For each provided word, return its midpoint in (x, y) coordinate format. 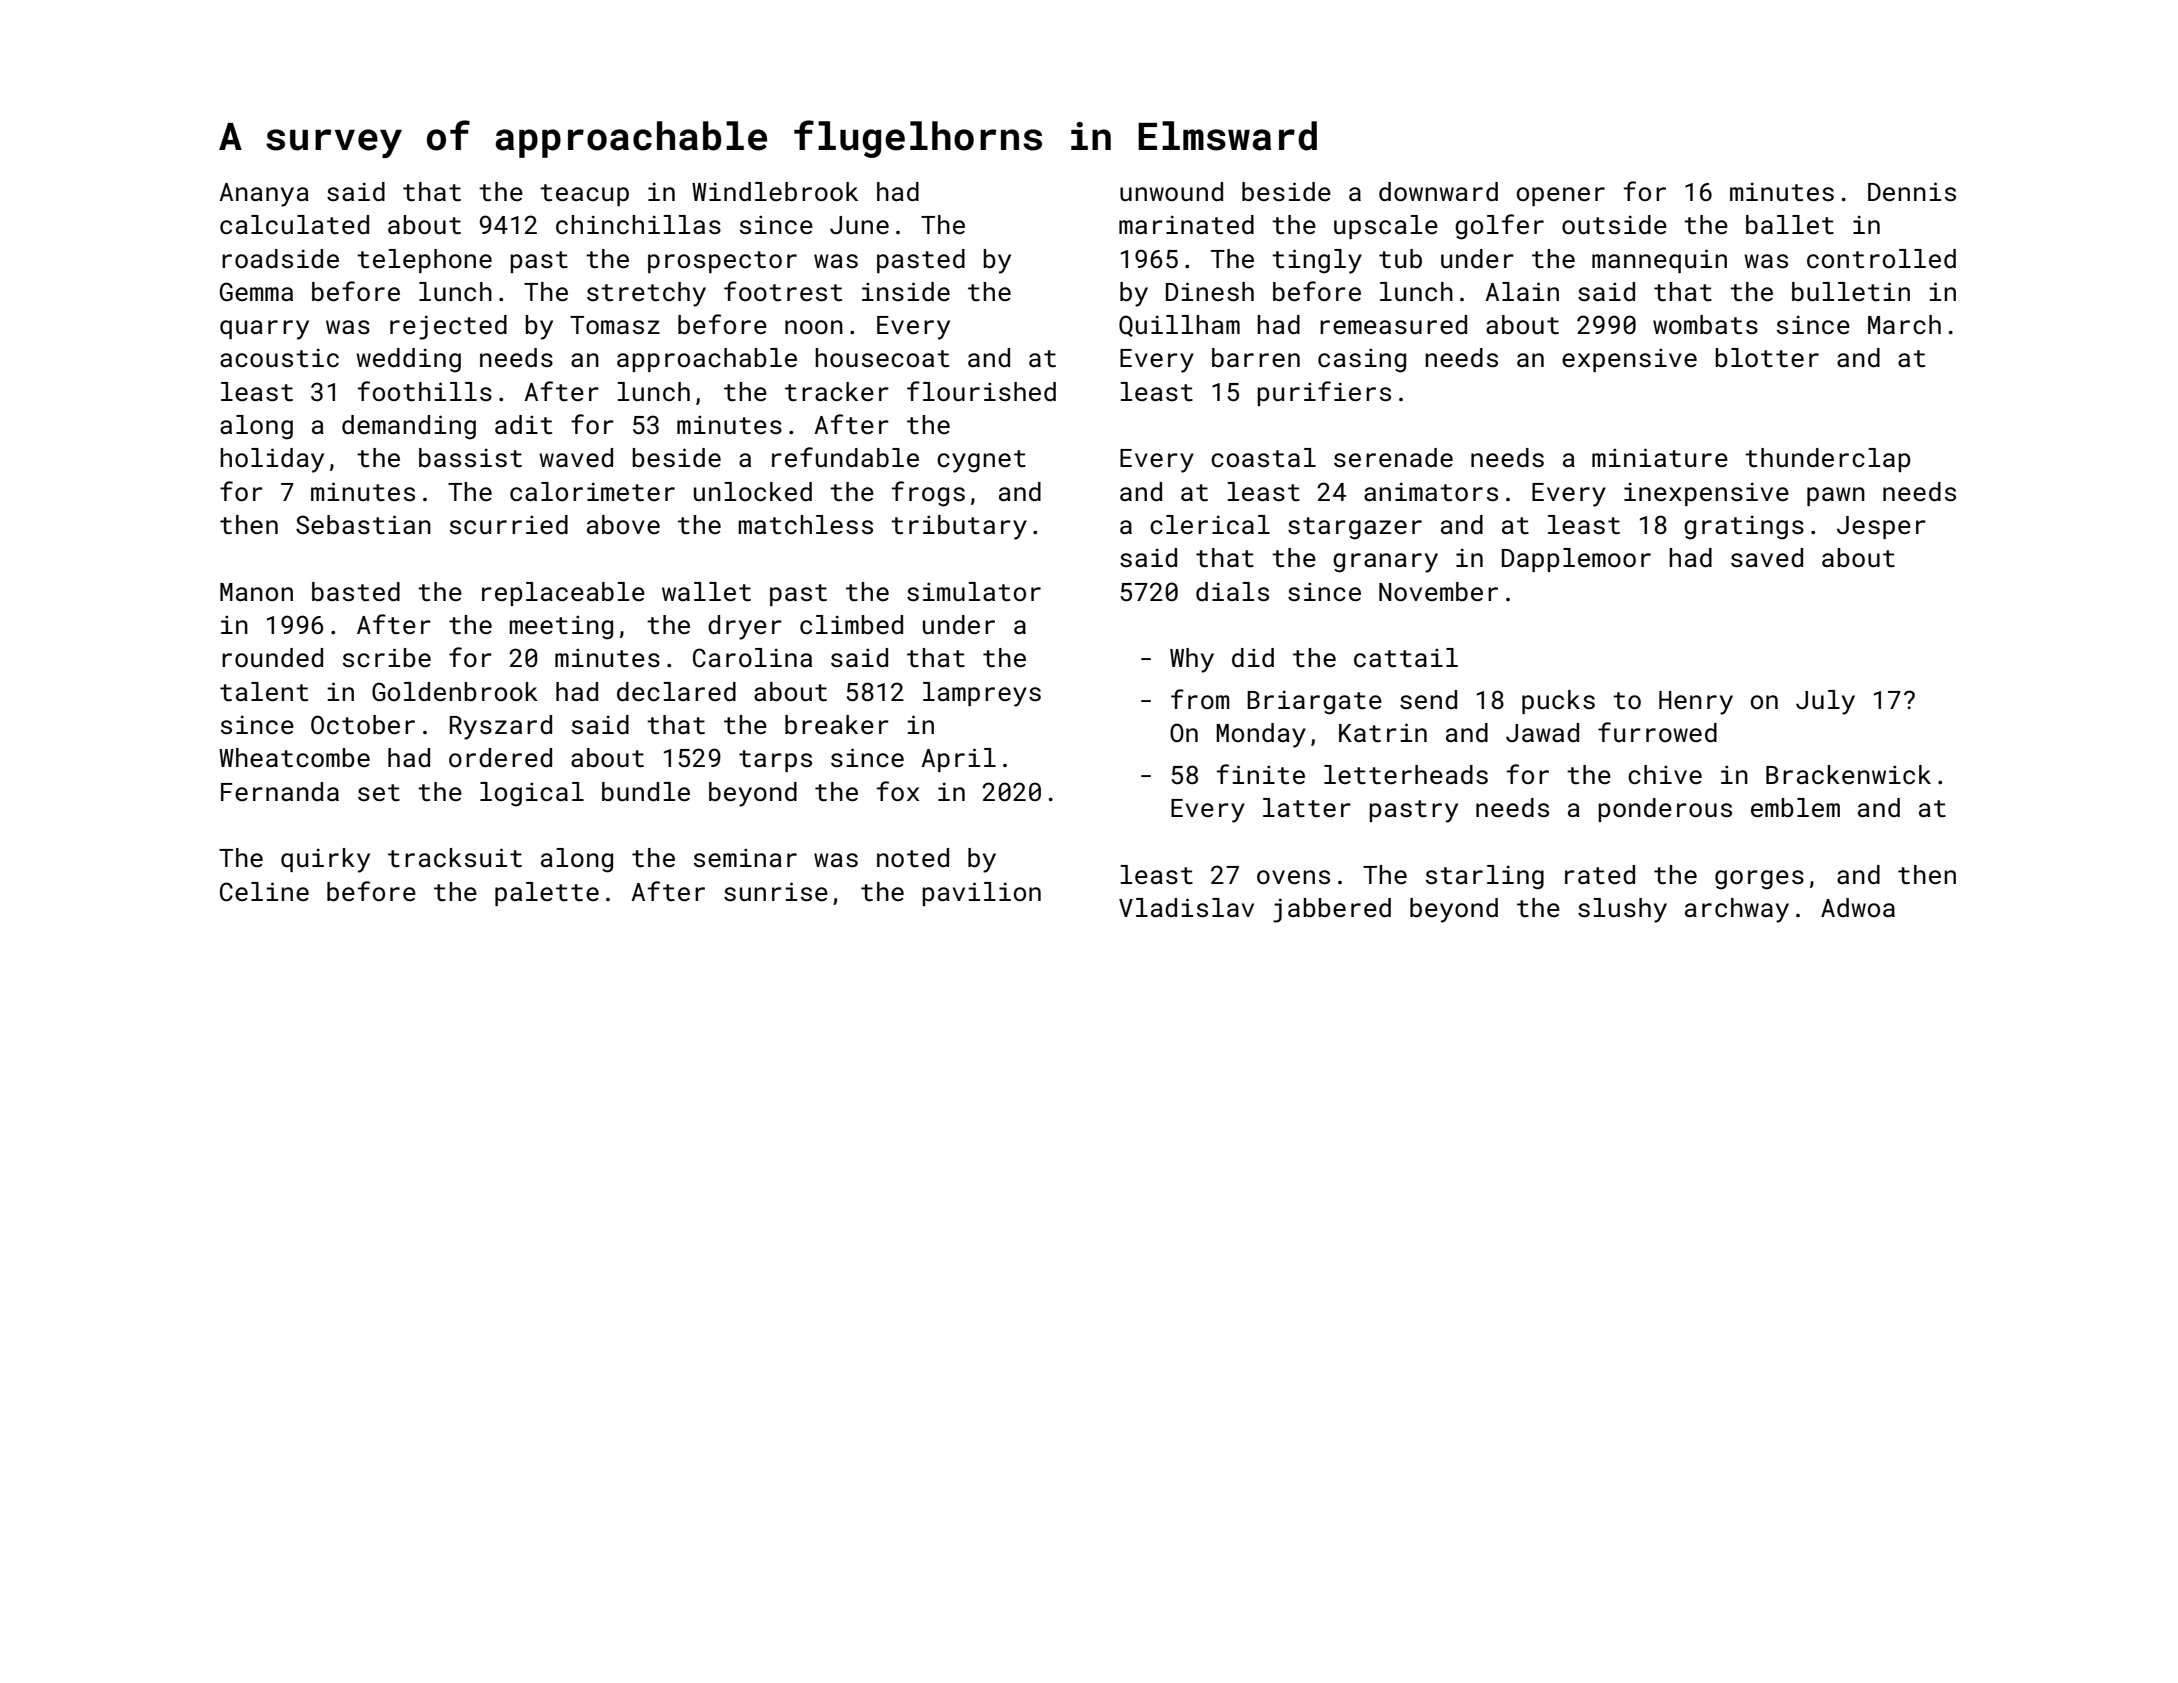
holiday (272, 460)
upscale (1386, 227)
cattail (1406, 658)
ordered (500, 758)
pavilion (981, 894)
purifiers (1324, 393)
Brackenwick (1848, 775)
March (1904, 325)
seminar (745, 858)
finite (1261, 774)
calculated (294, 225)
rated (1600, 874)
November (1438, 592)
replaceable (563, 594)
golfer (1499, 227)
